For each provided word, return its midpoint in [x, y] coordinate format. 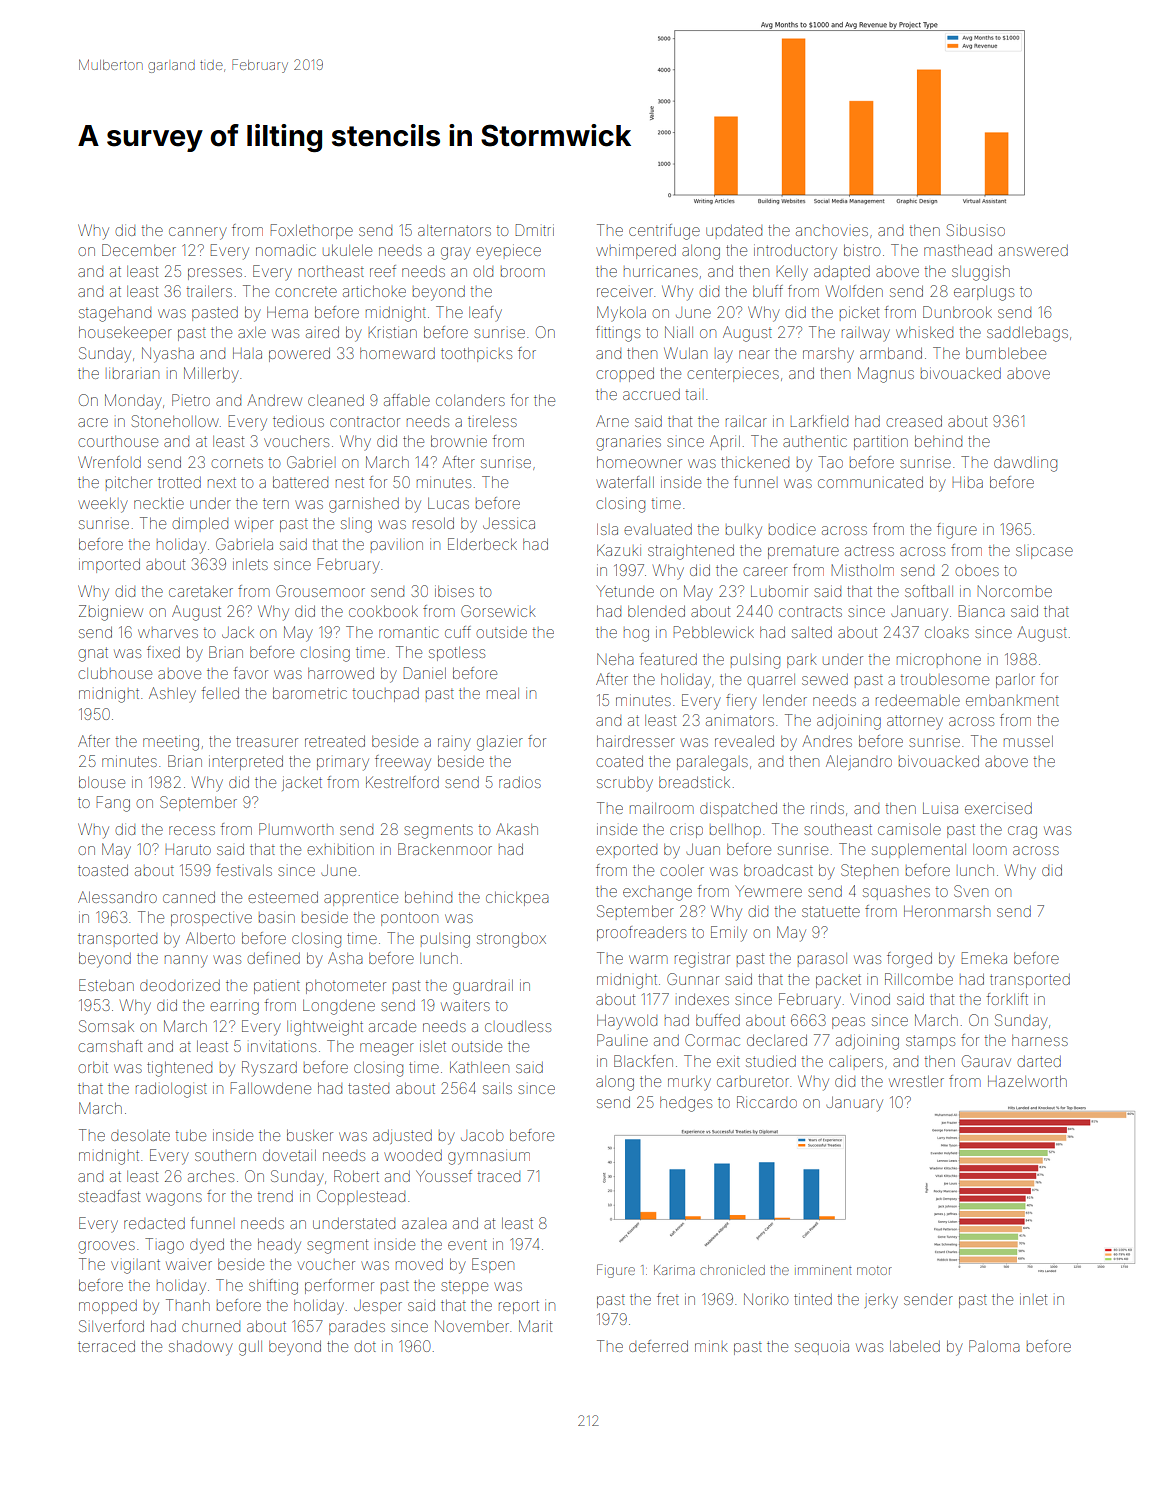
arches [211, 1176]
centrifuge [664, 232]
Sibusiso [976, 230]
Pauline [622, 1040]
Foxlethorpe [312, 231]
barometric [310, 693]
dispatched [738, 809]
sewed [825, 679]
